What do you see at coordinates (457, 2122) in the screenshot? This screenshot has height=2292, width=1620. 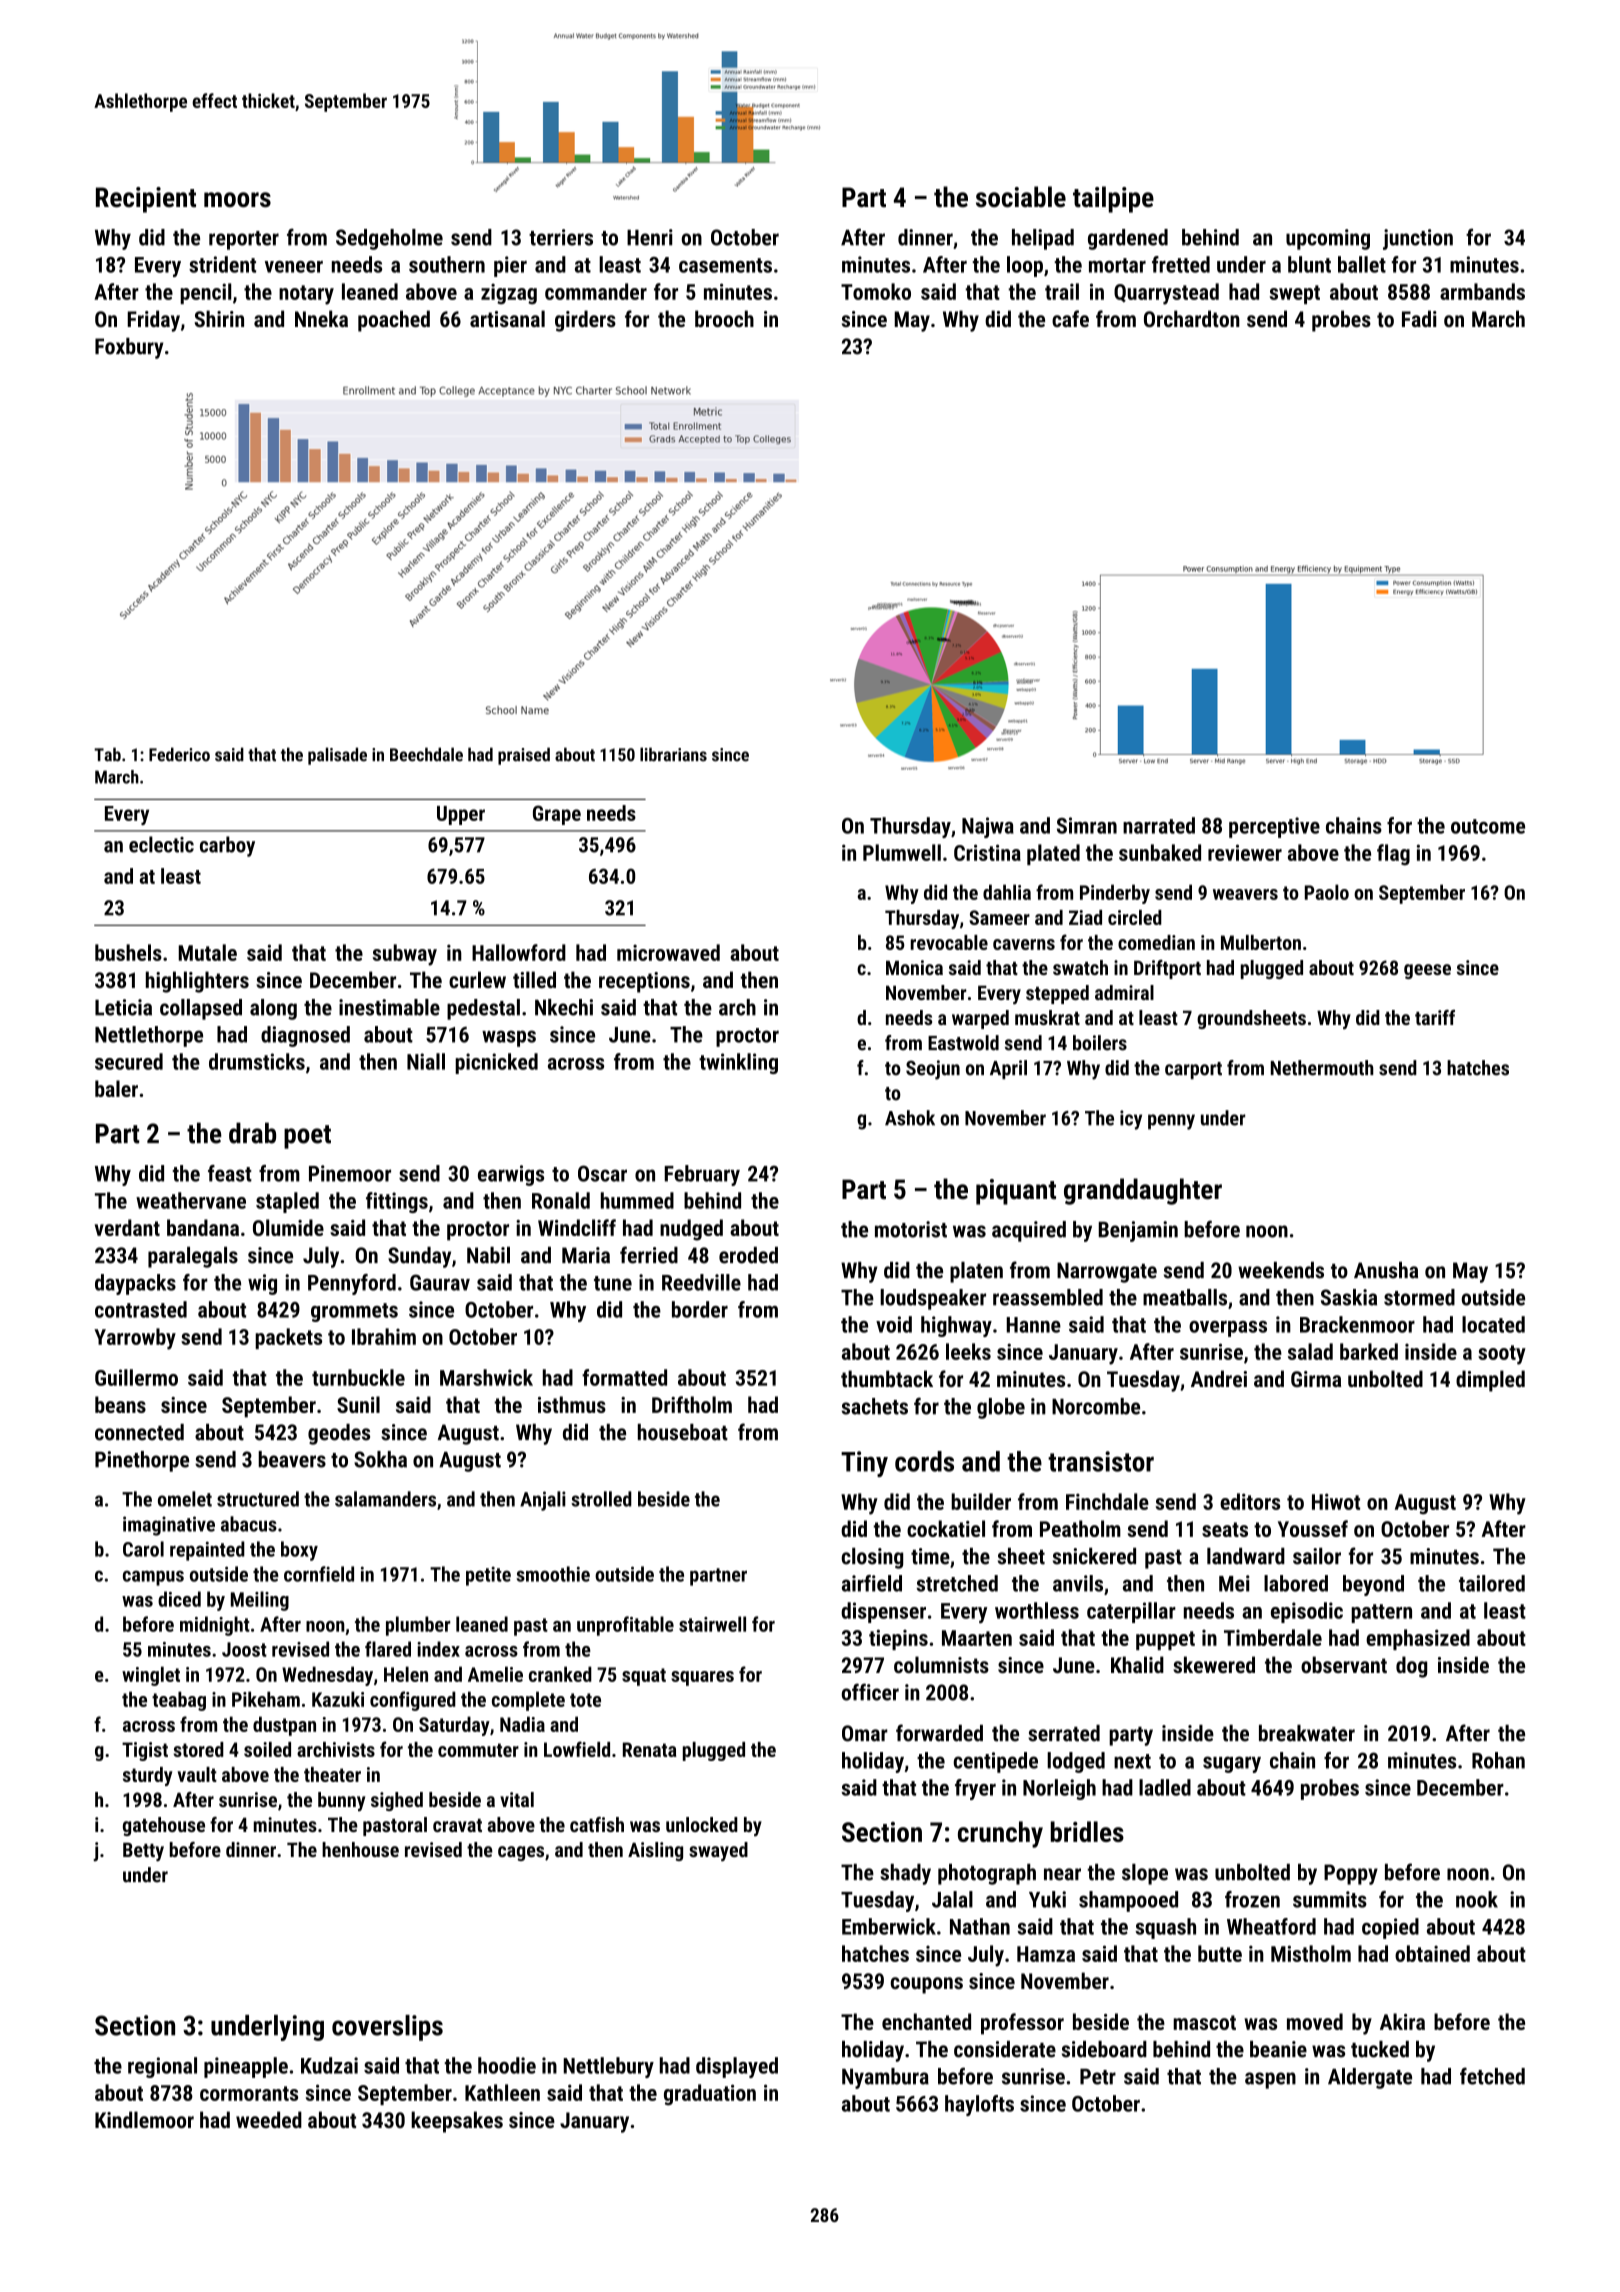 I see `keepsakes` at bounding box center [457, 2122].
